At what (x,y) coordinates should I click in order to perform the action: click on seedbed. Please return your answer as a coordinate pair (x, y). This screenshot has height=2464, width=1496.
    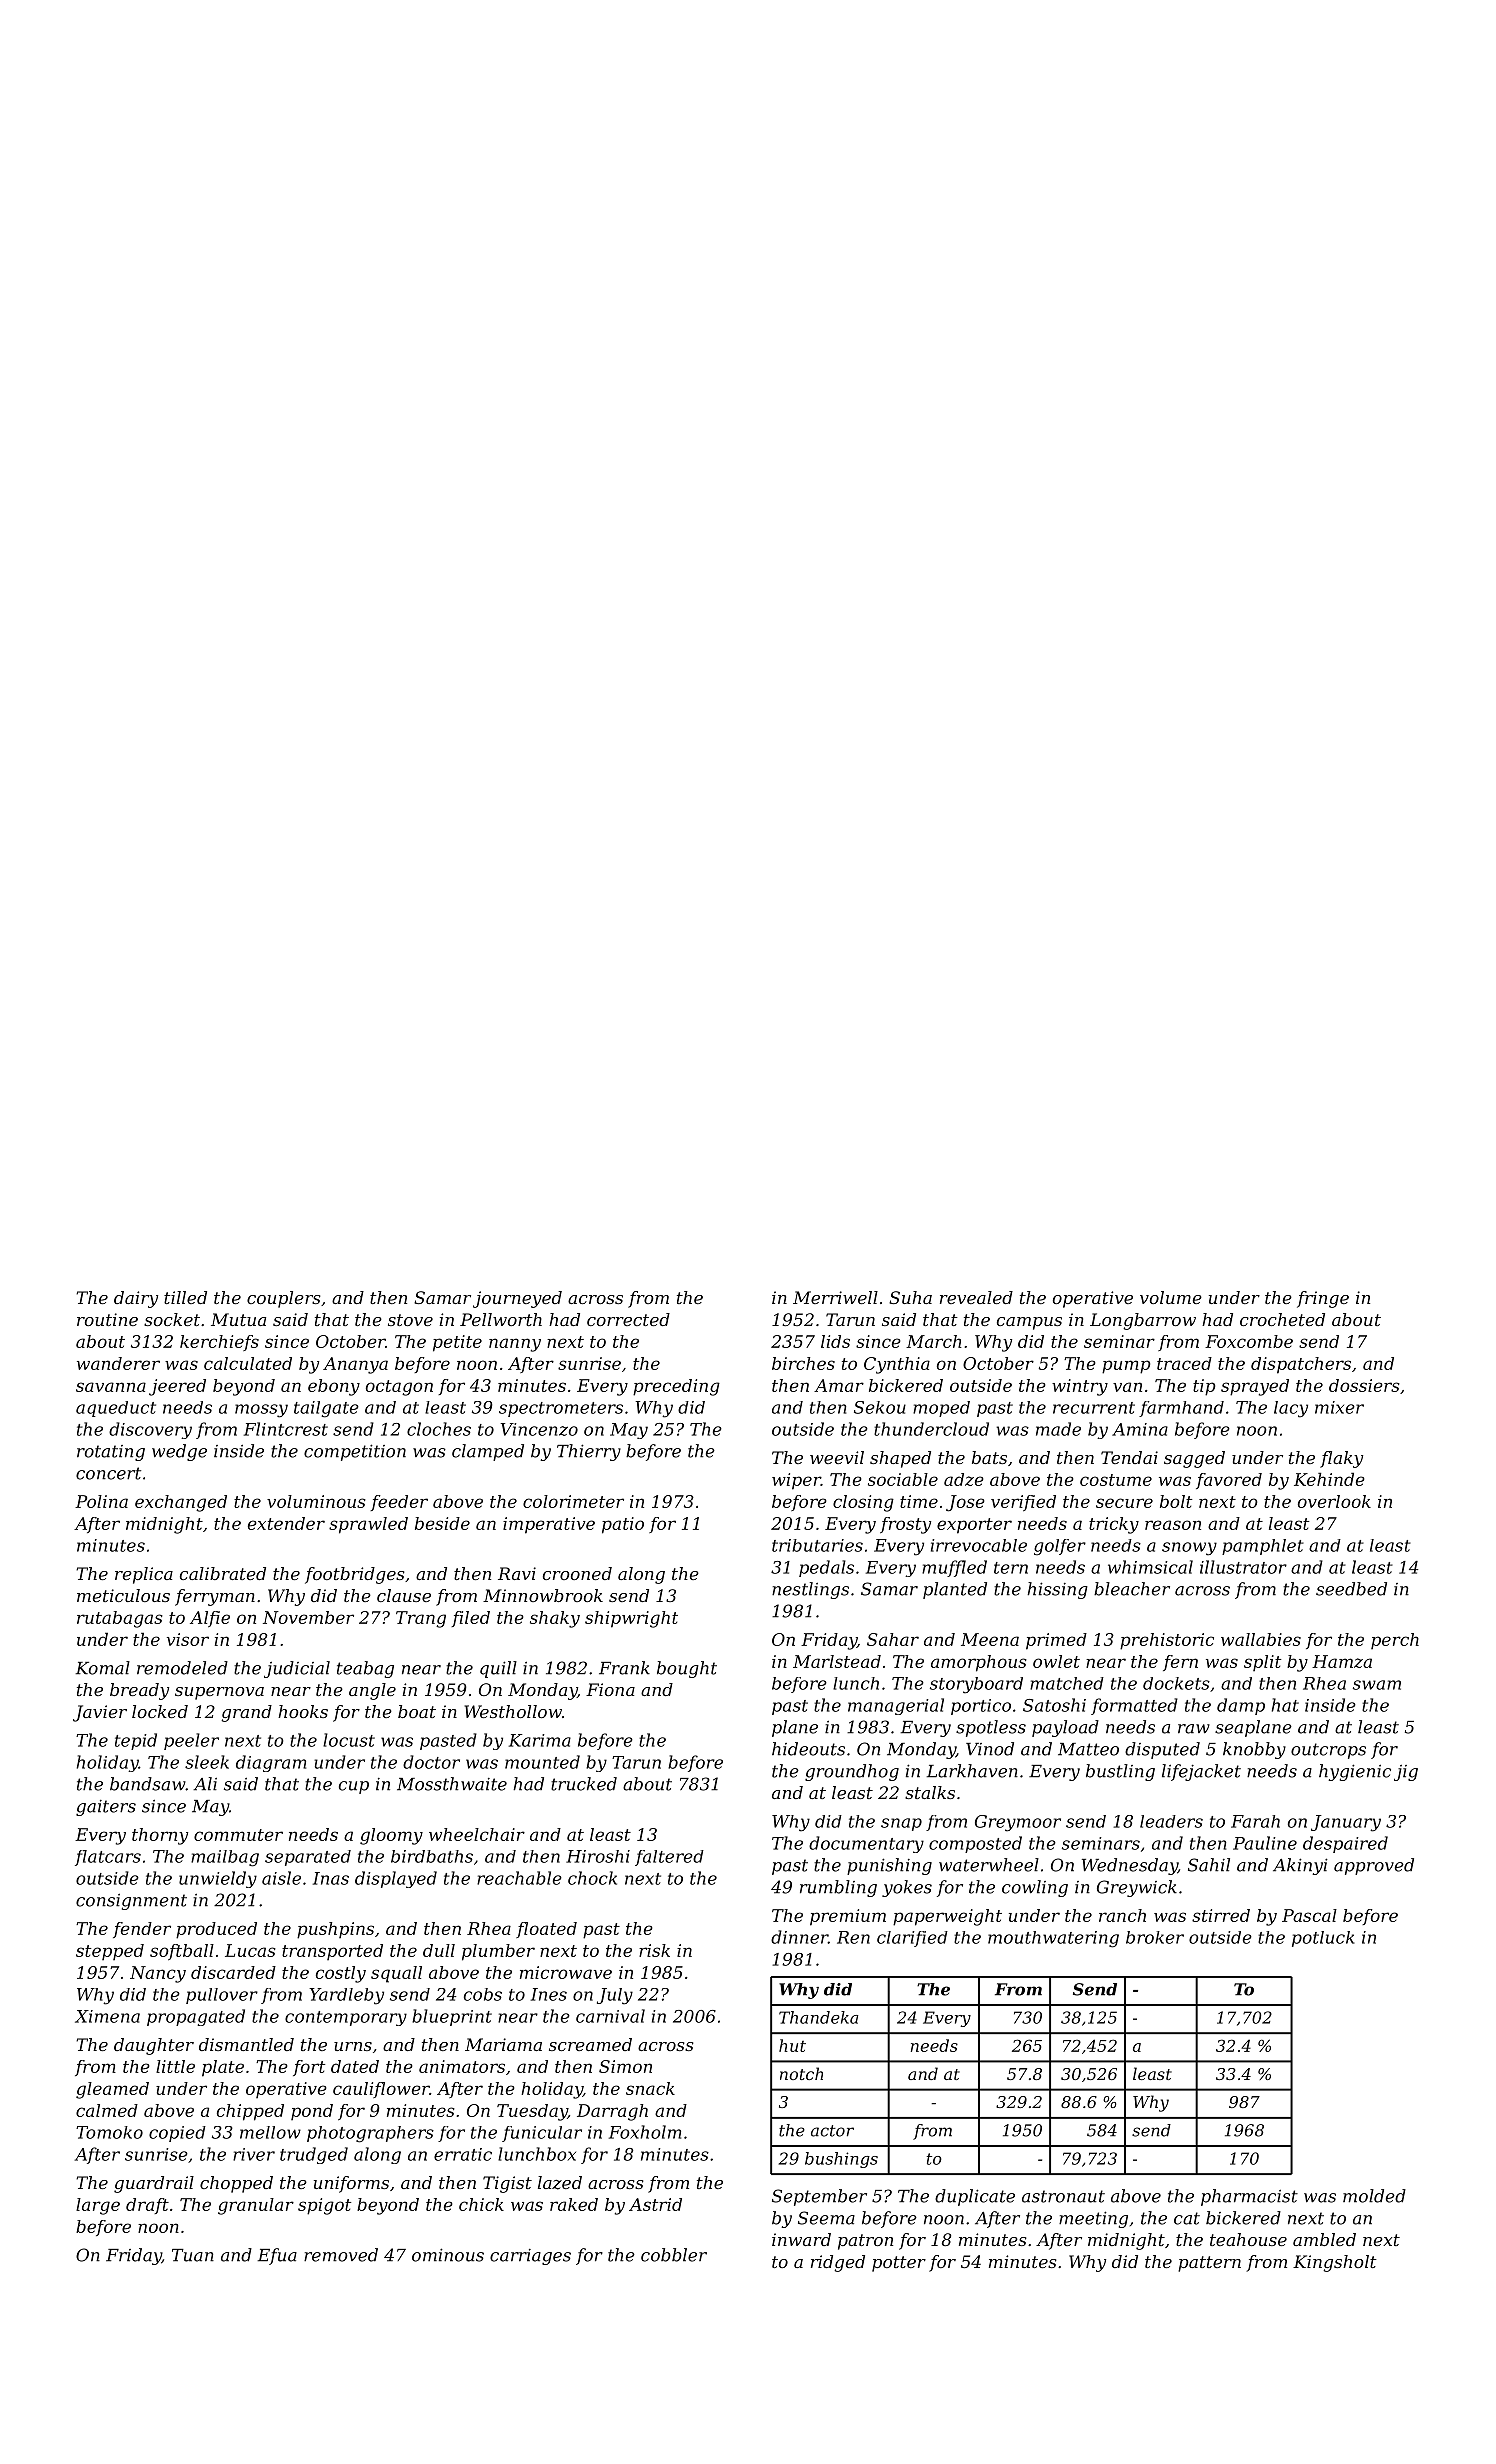
    Looking at the image, I should click on (1351, 1589).
